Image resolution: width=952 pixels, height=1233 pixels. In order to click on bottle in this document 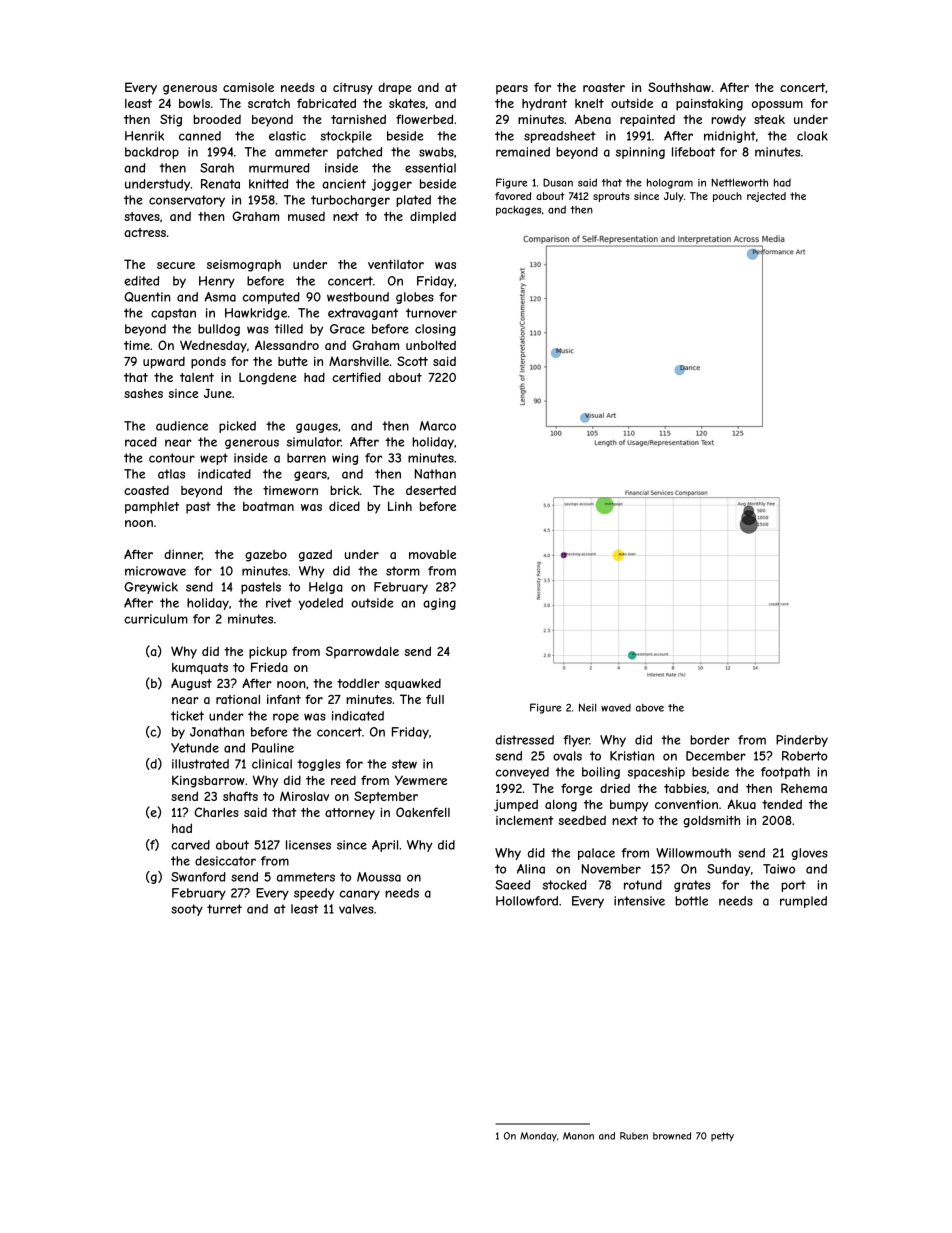, I will do `click(691, 901)`.
